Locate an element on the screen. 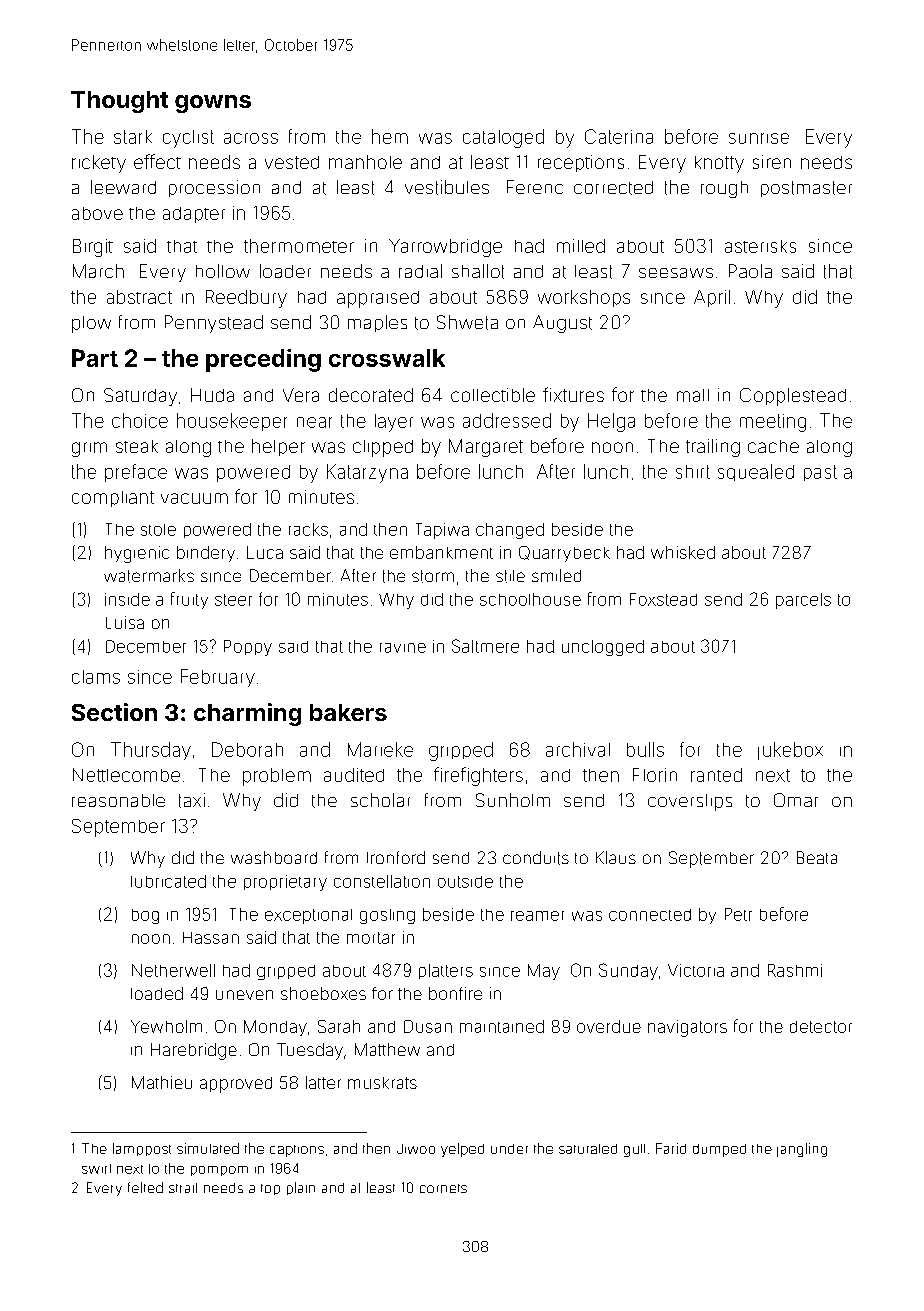 The height and width of the screenshot is (1311, 924). thermometer is located at coordinates (299, 246).
